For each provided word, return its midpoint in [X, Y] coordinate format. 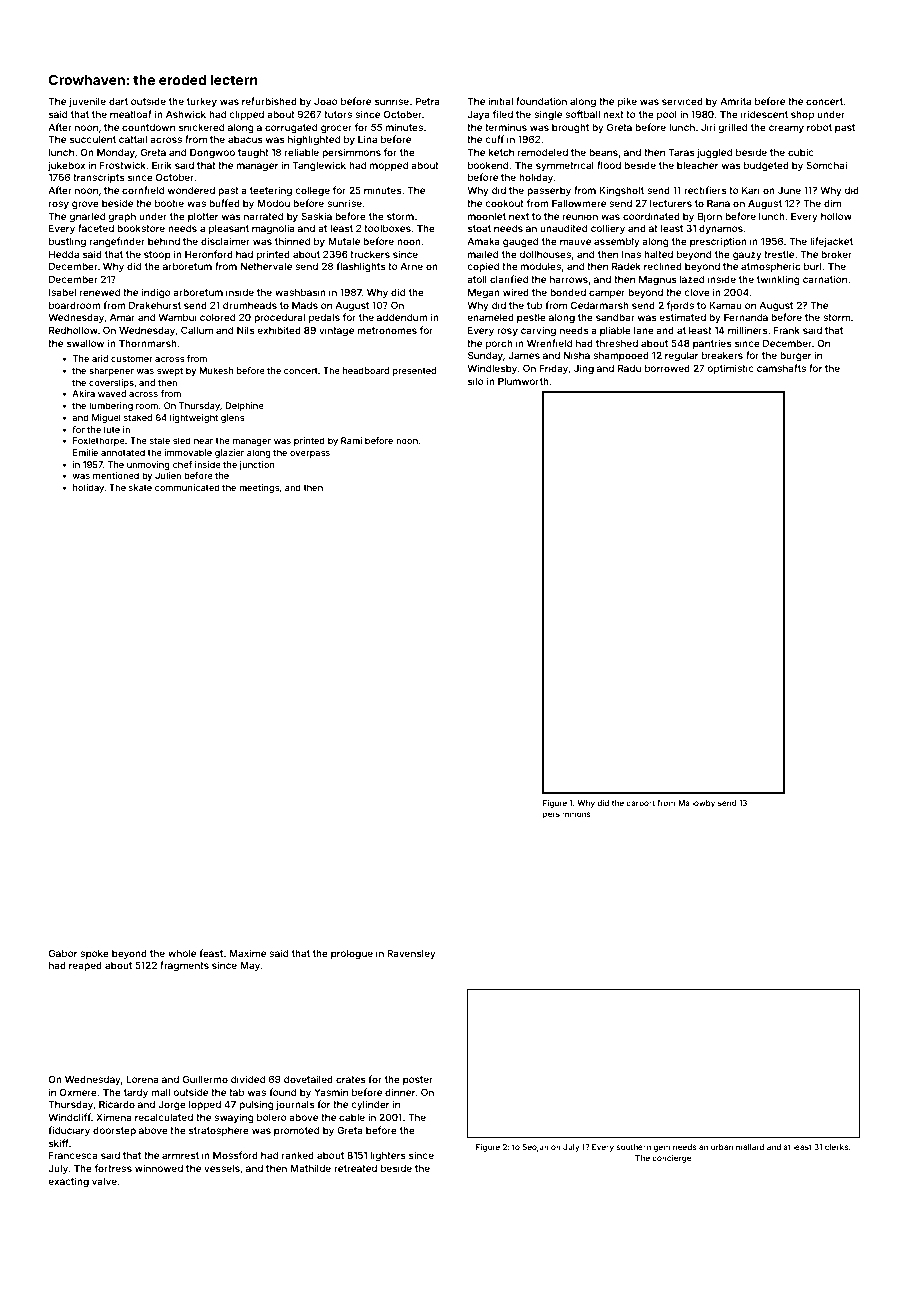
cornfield [143, 190]
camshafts [781, 368]
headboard [366, 370]
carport [640, 804]
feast [211, 953]
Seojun [535, 1148]
